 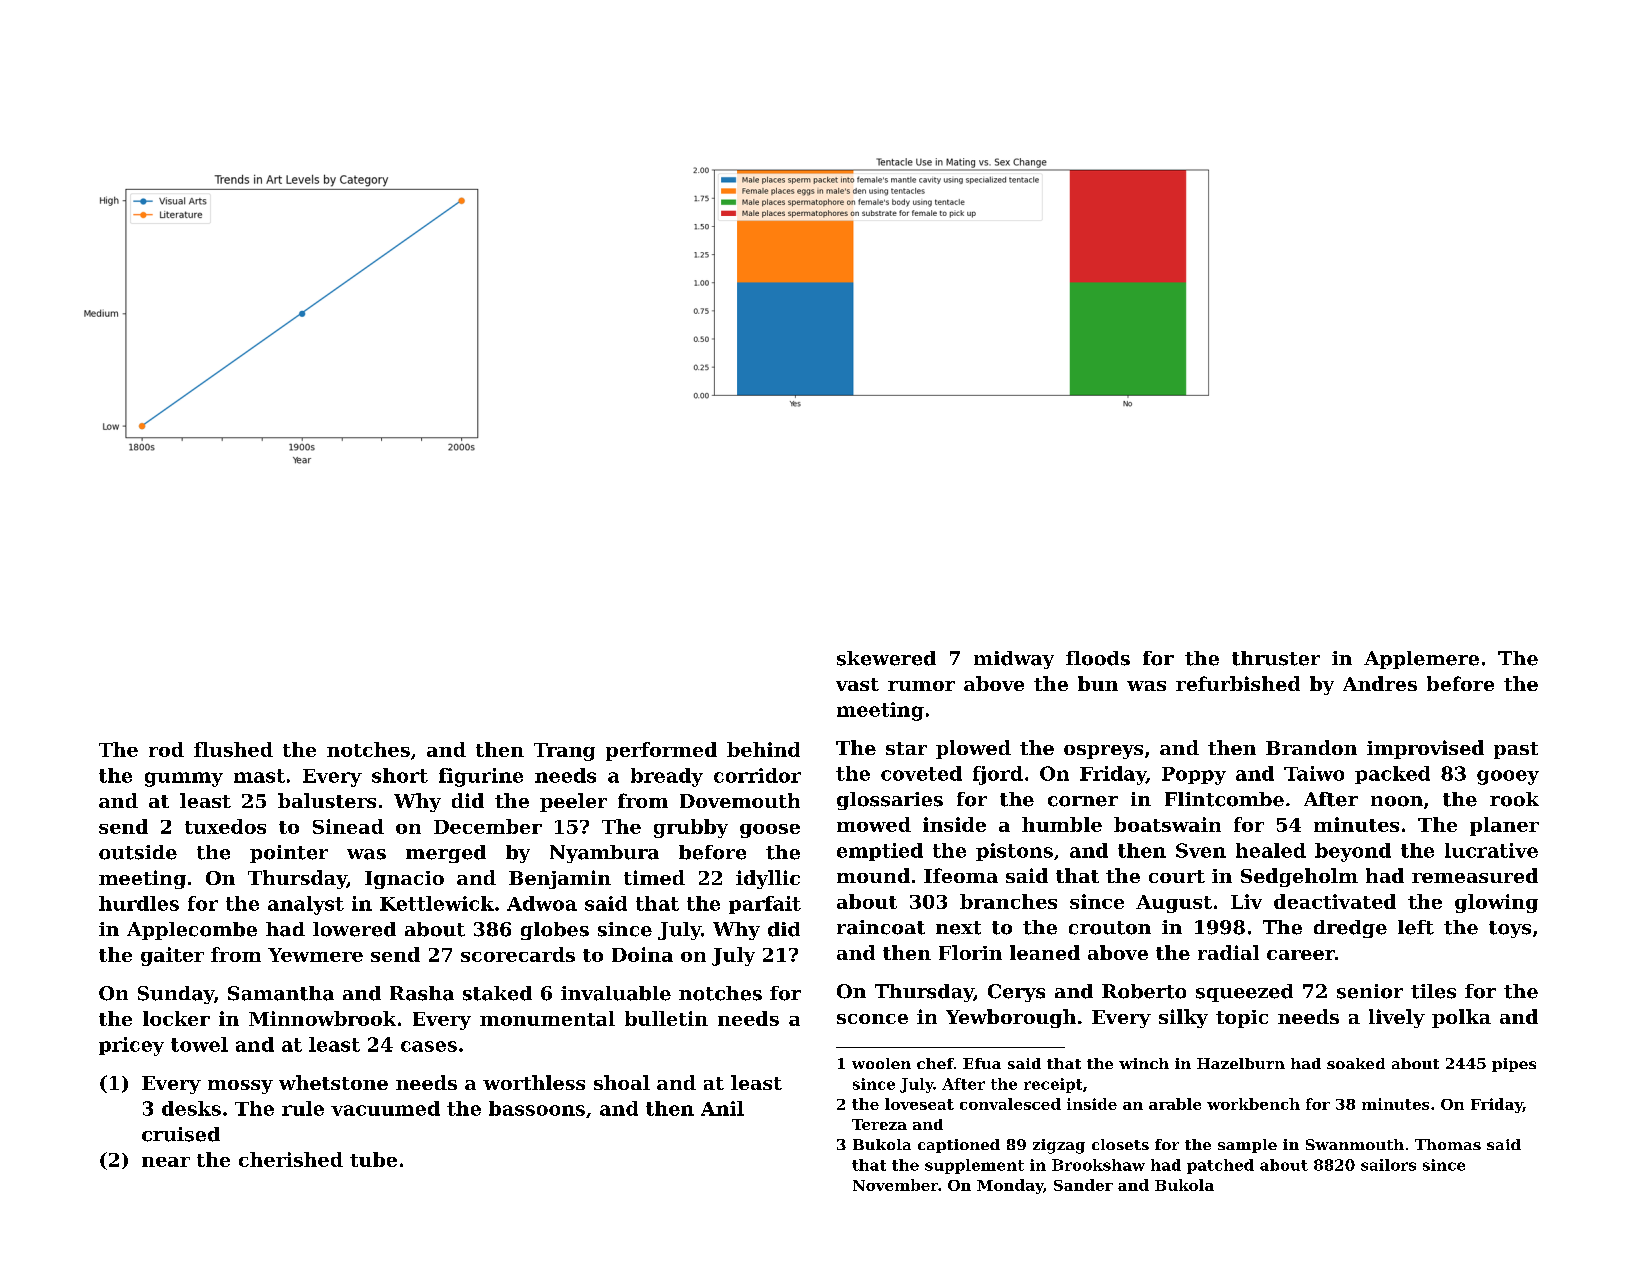 I want to click on Samantha, so click(x=281, y=993).
